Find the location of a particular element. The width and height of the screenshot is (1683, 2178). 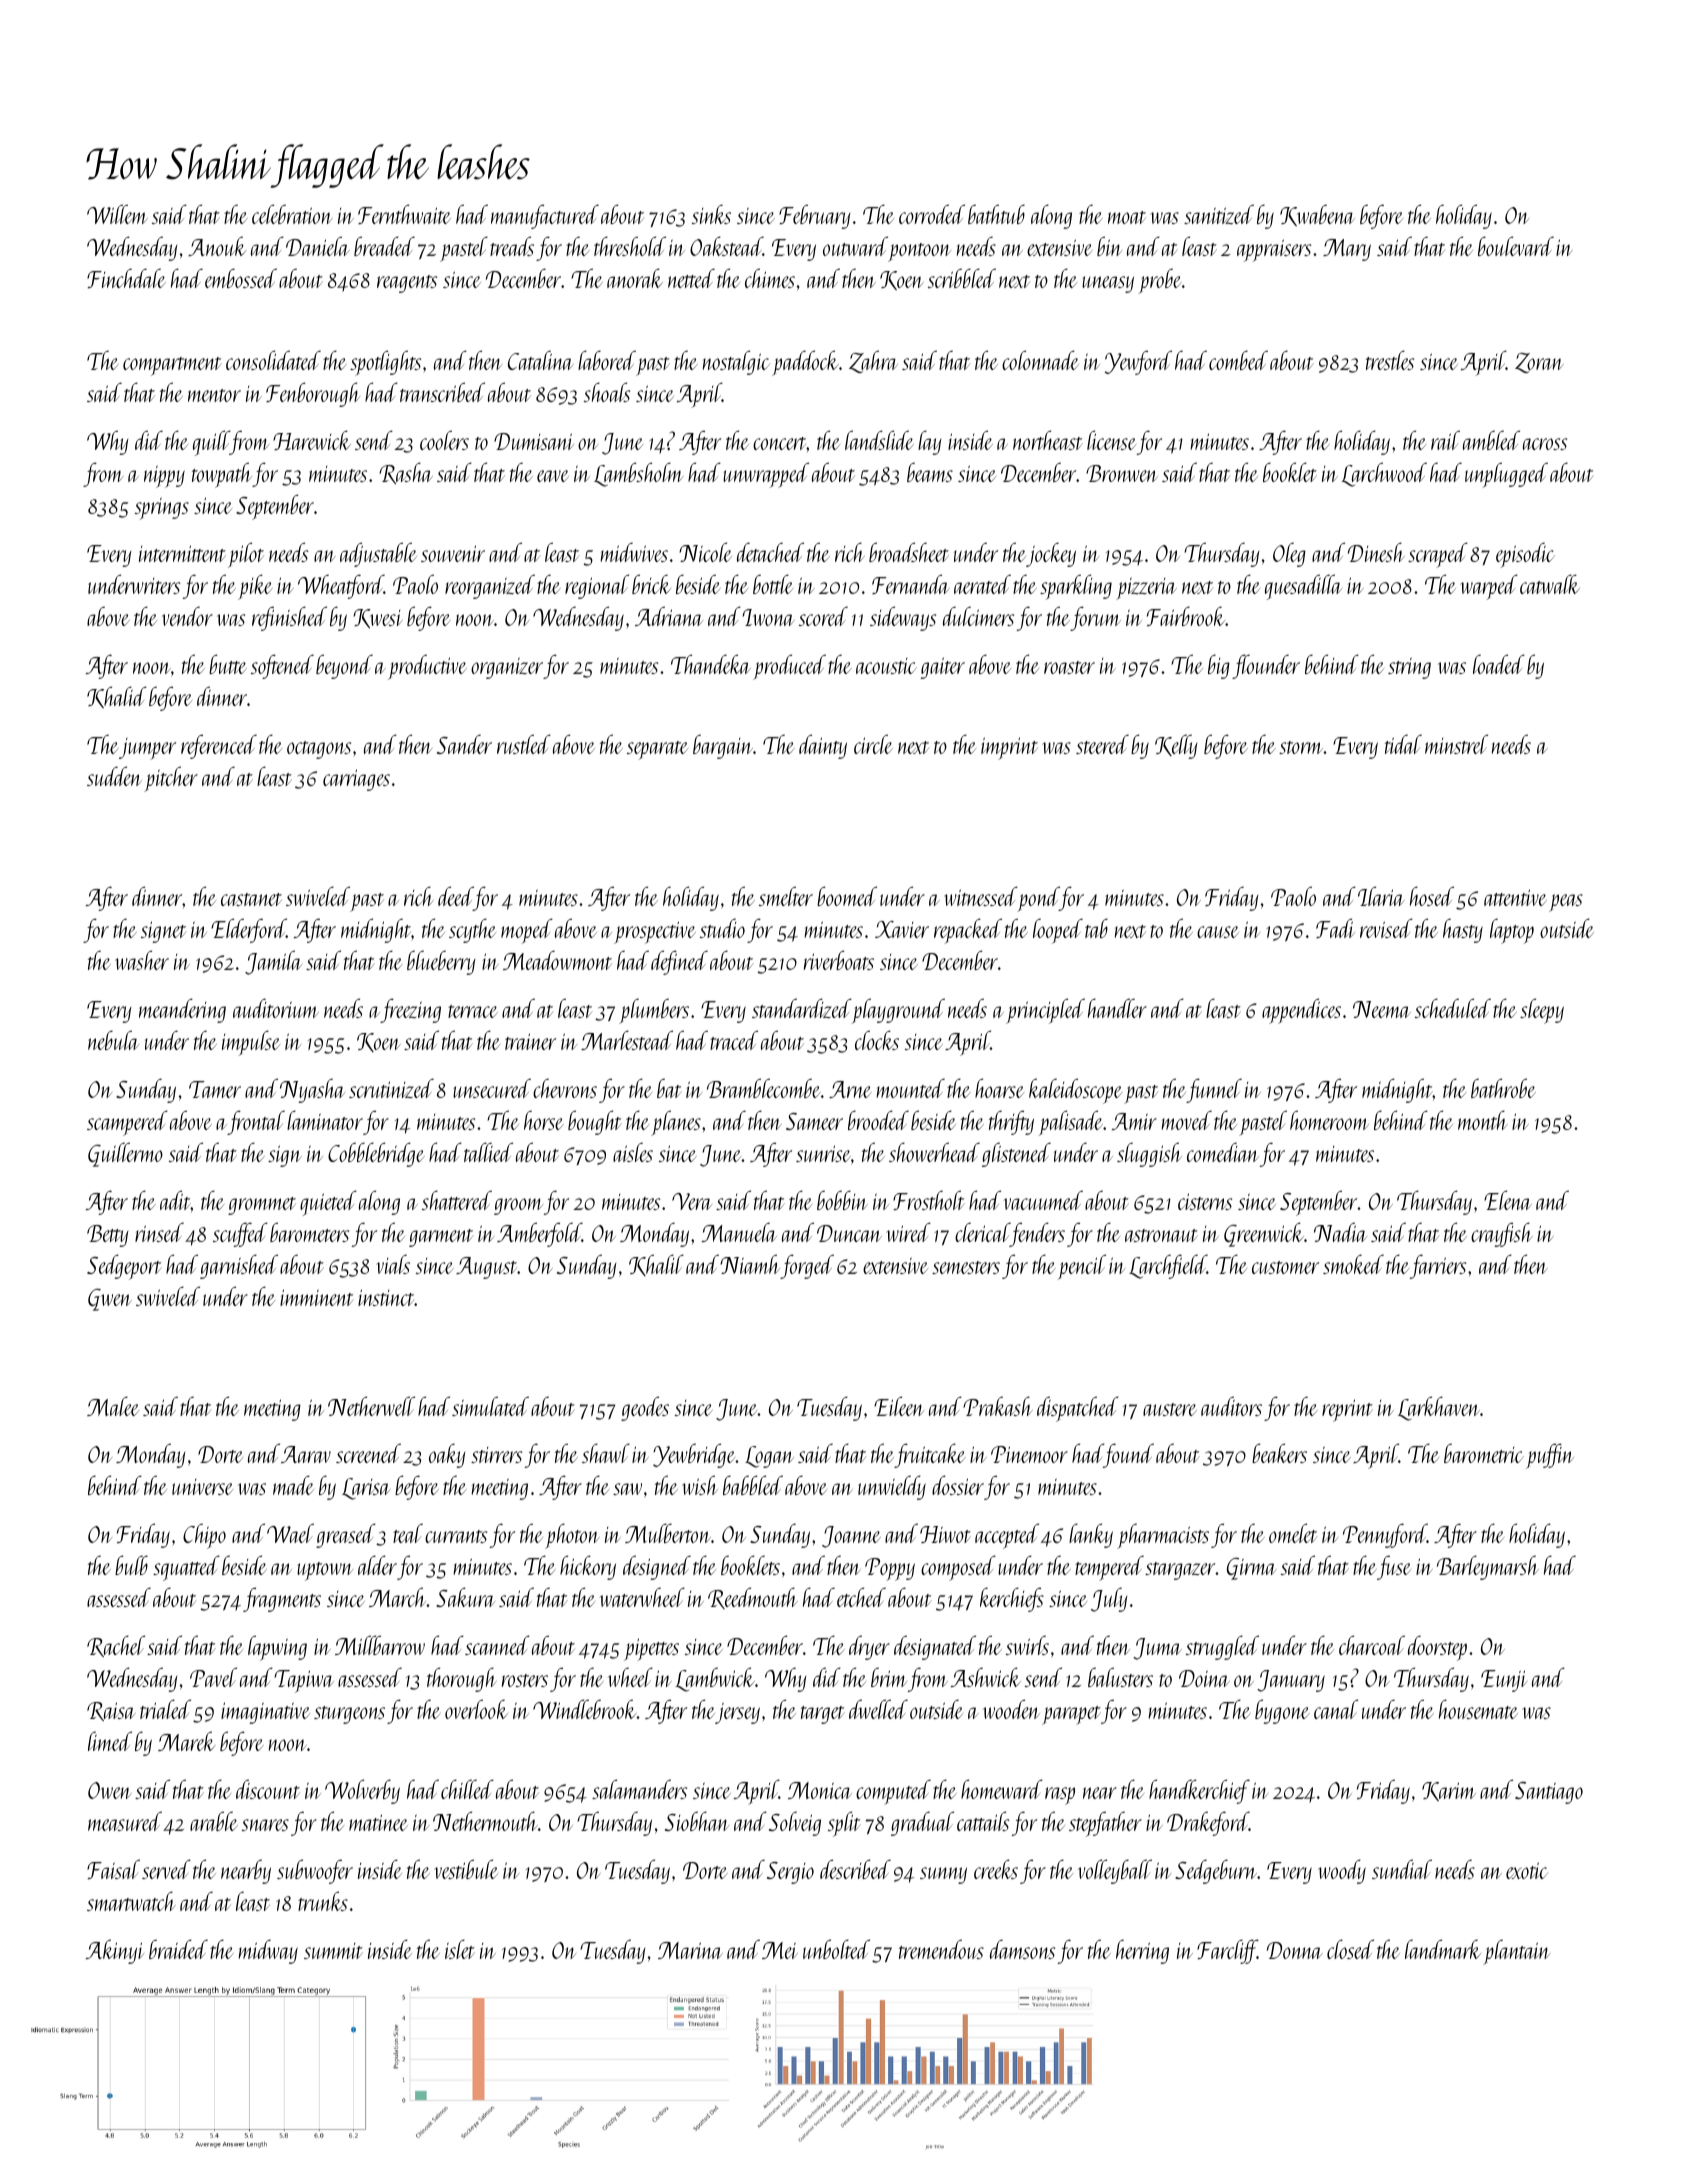

vacuumed is located at coordinates (1043, 1200).
